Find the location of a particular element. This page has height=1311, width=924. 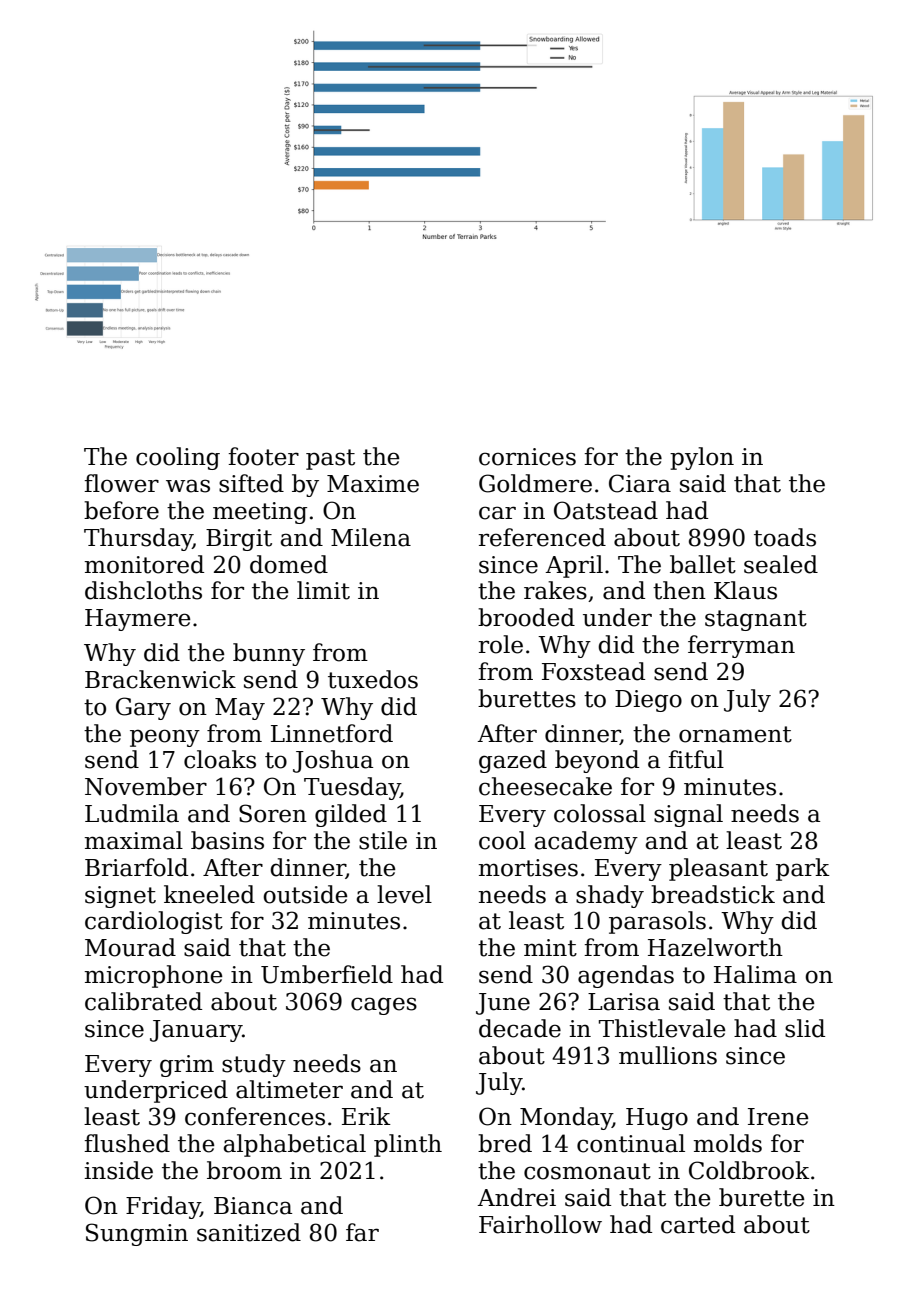

role is located at coordinates (501, 644).
